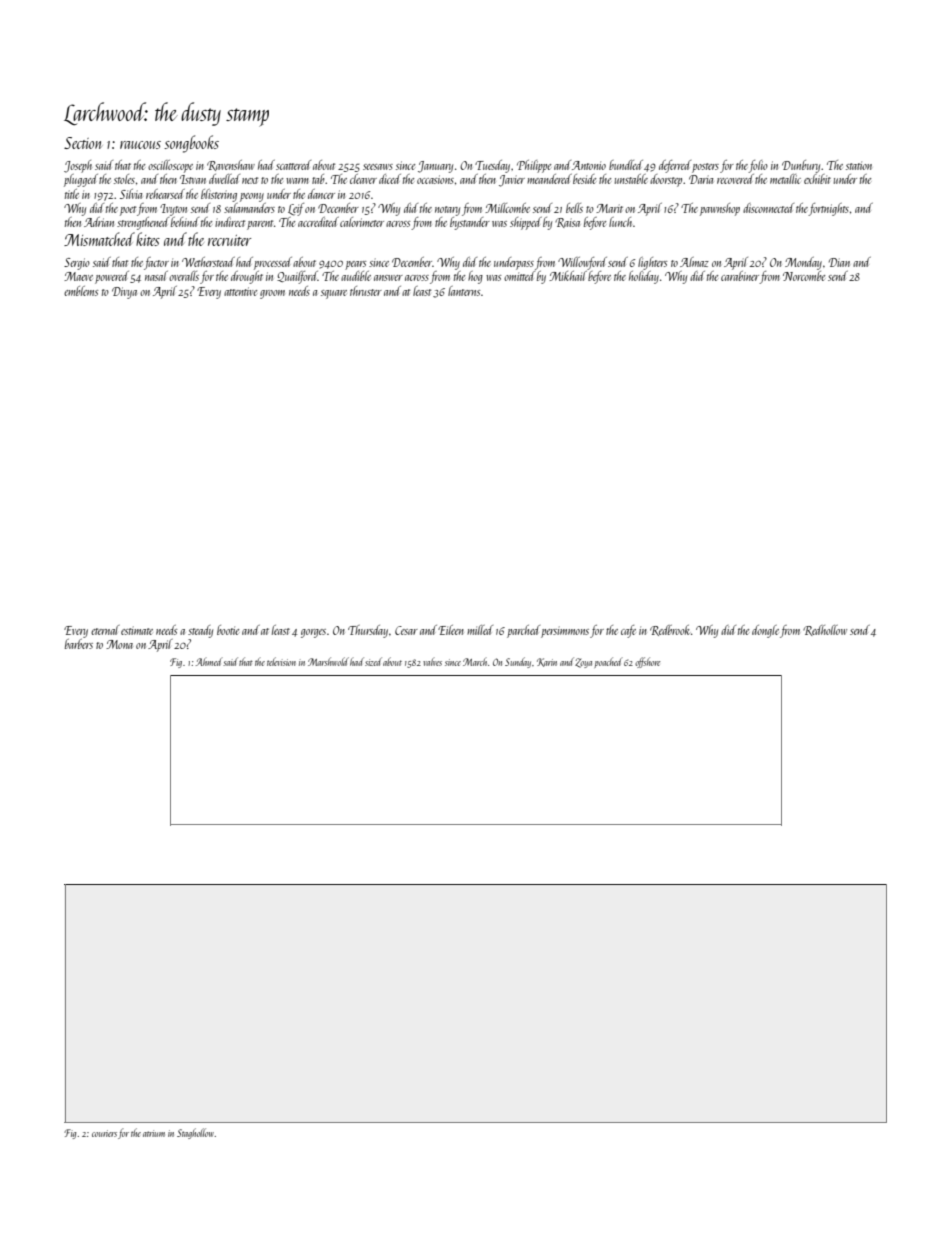 The height and width of the screenshot is (1233, 952). I want to click on square, so click(334, 294).
